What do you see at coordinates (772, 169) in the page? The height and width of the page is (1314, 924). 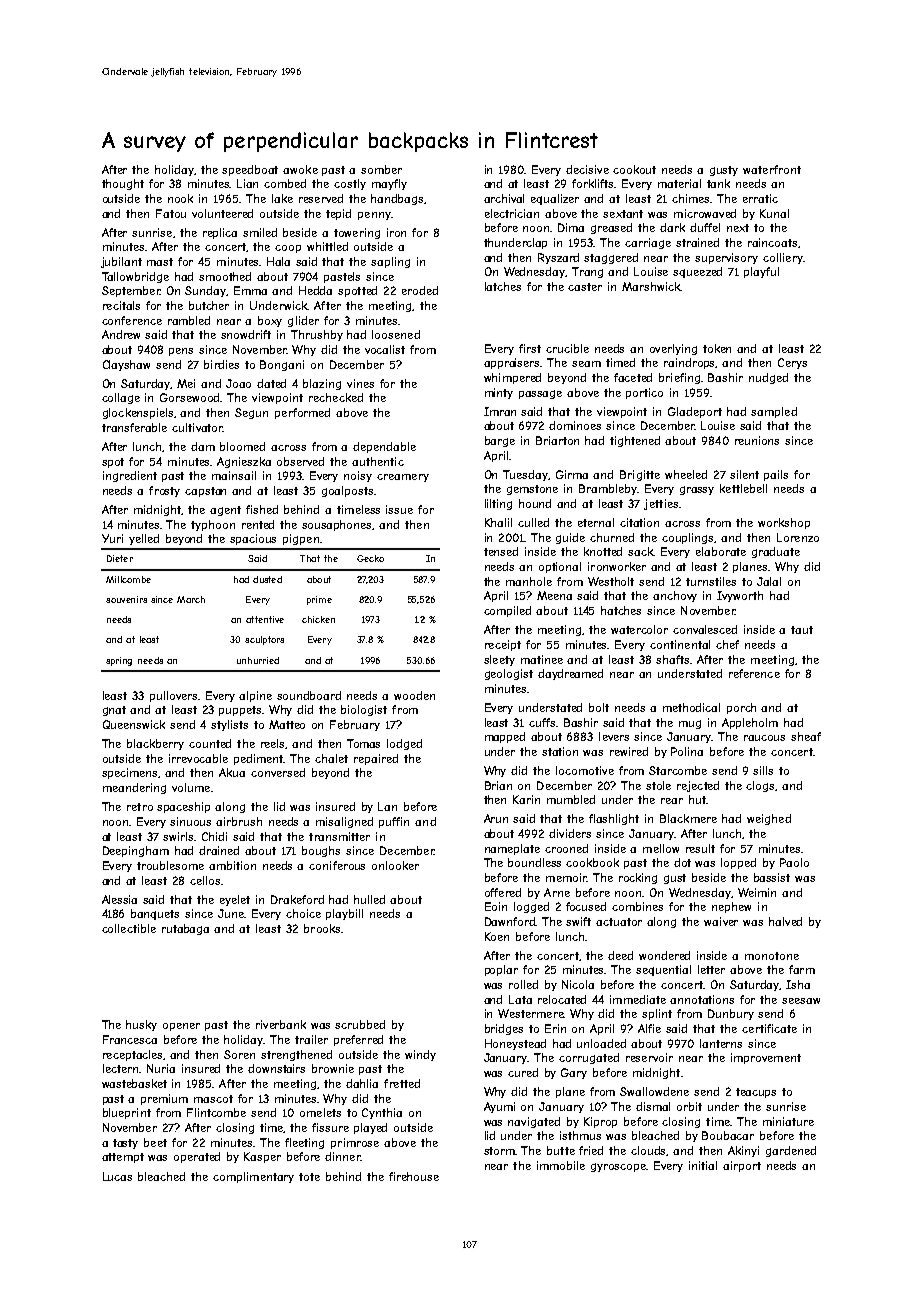 I see `waterfront` at bounding box center [772, 169].
